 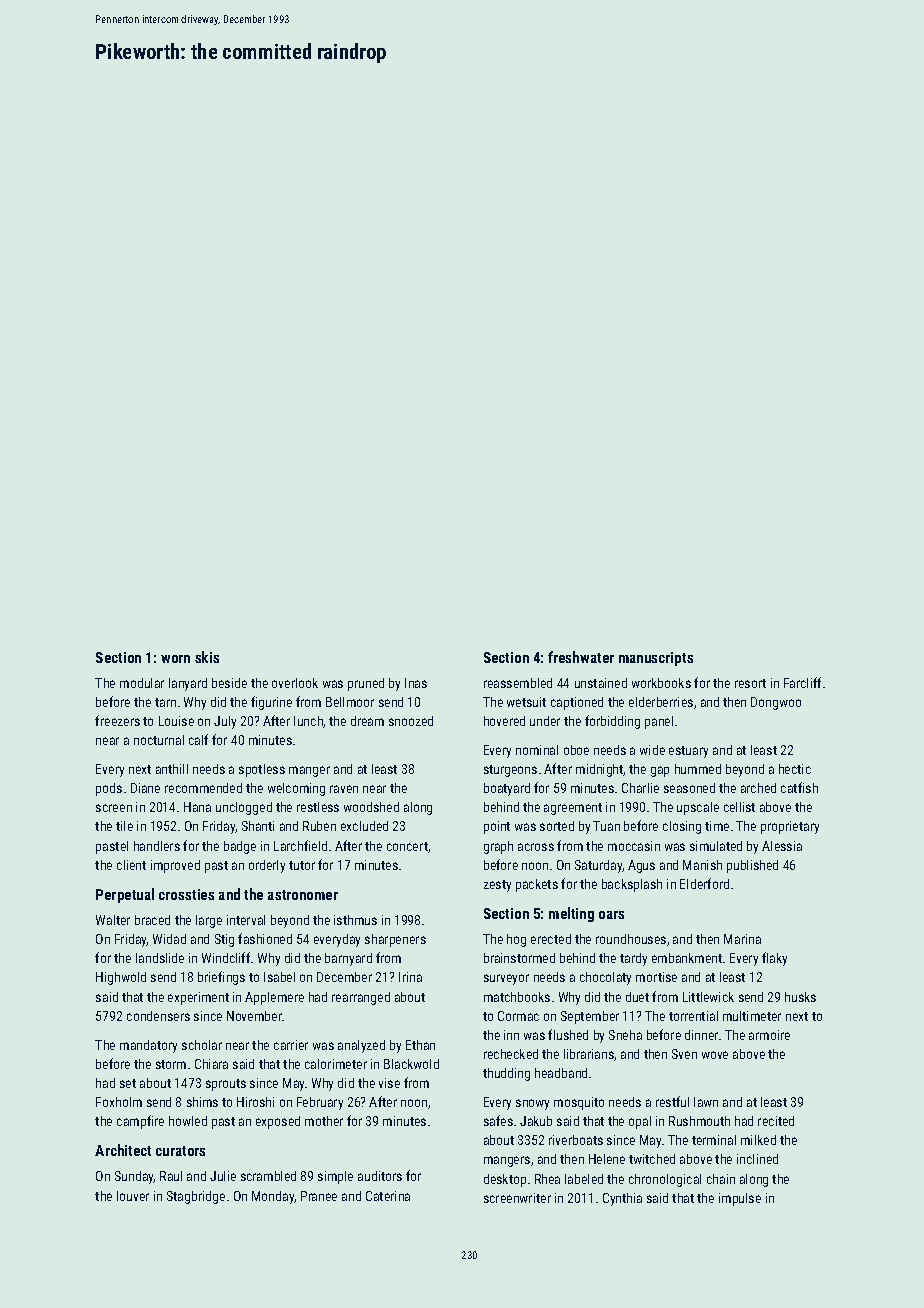 I want to click on Caterina, so click(x=388, y=1196).
